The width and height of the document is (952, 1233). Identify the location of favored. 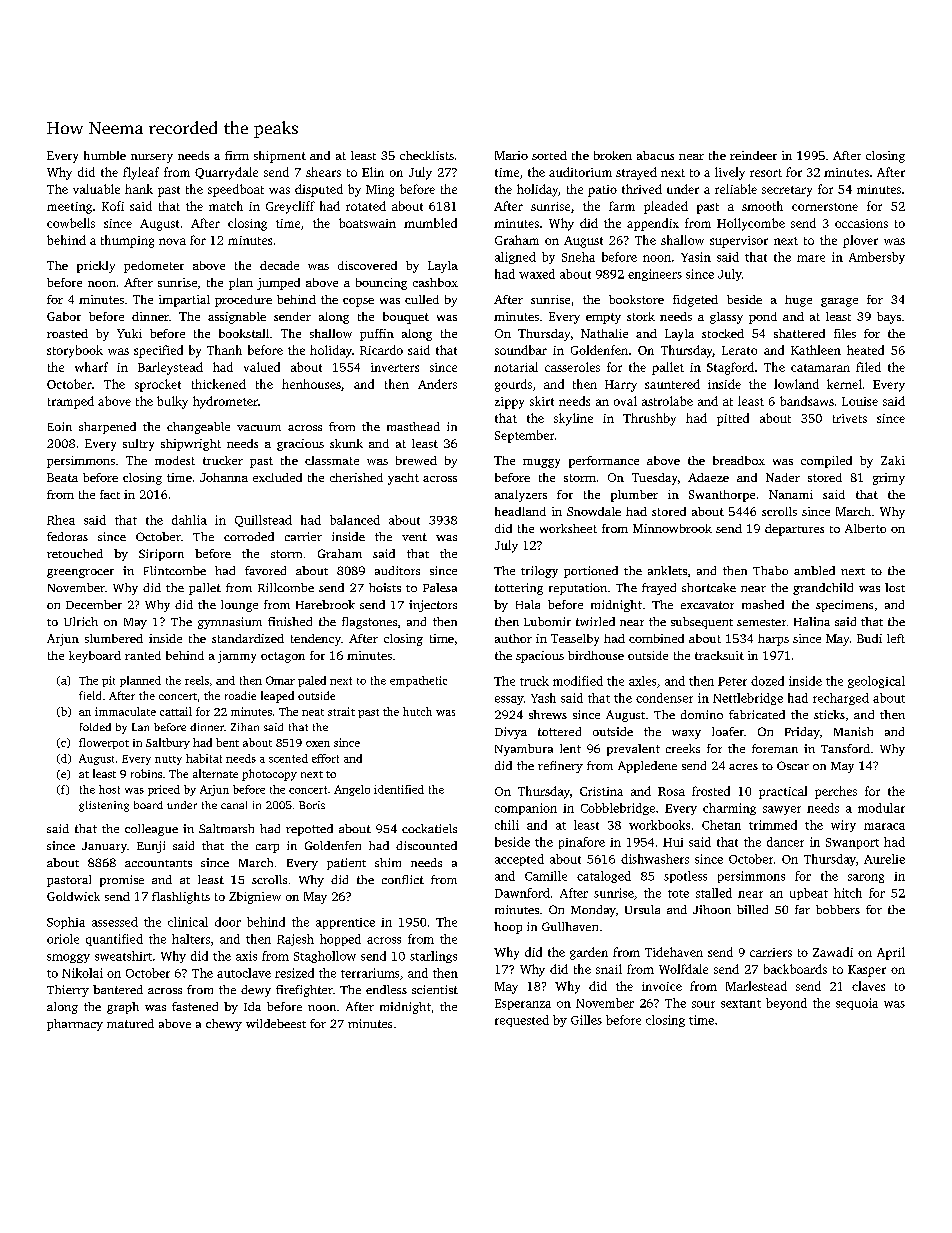
(265, 570).
